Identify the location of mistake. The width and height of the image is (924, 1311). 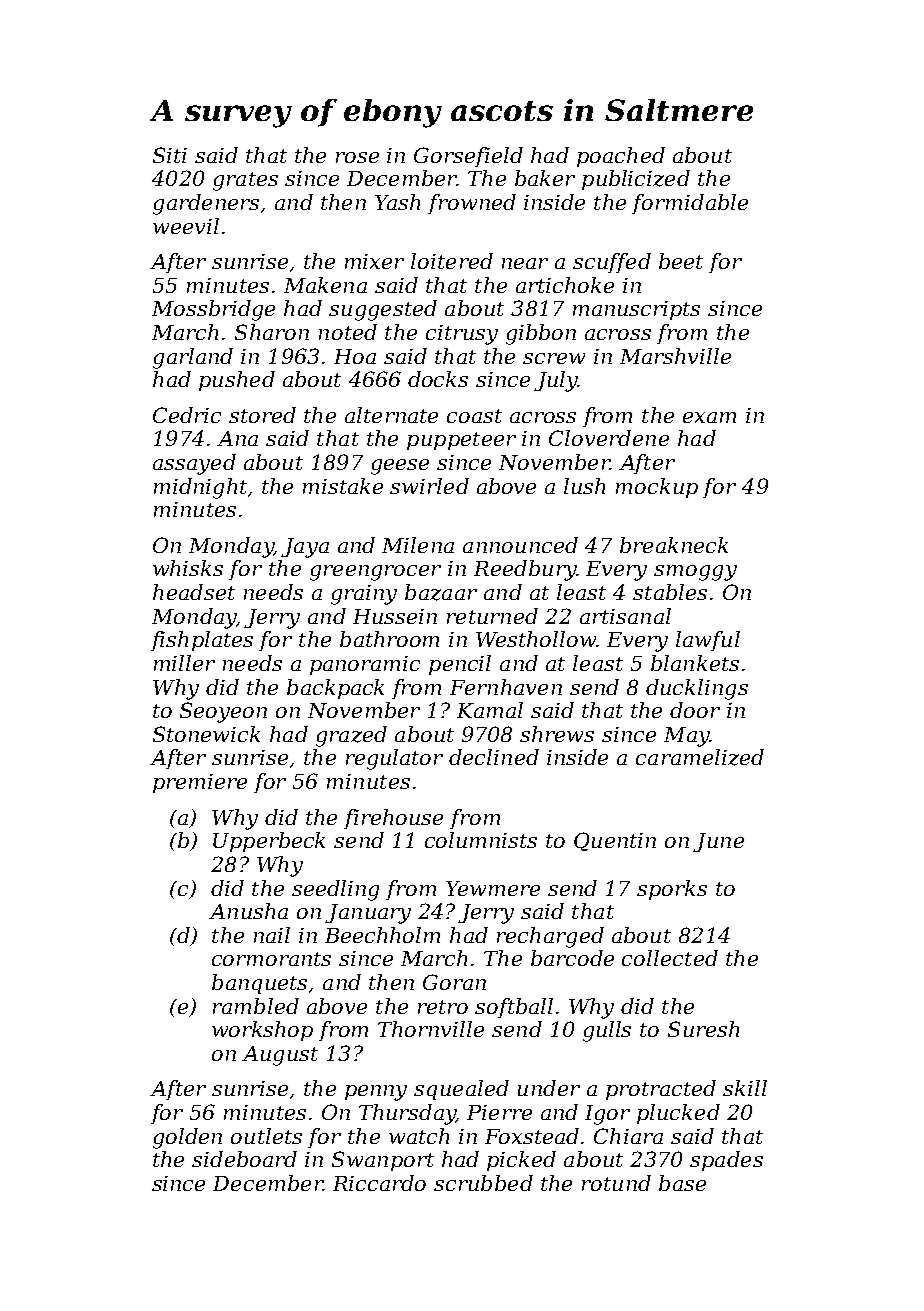
(343, 486).
